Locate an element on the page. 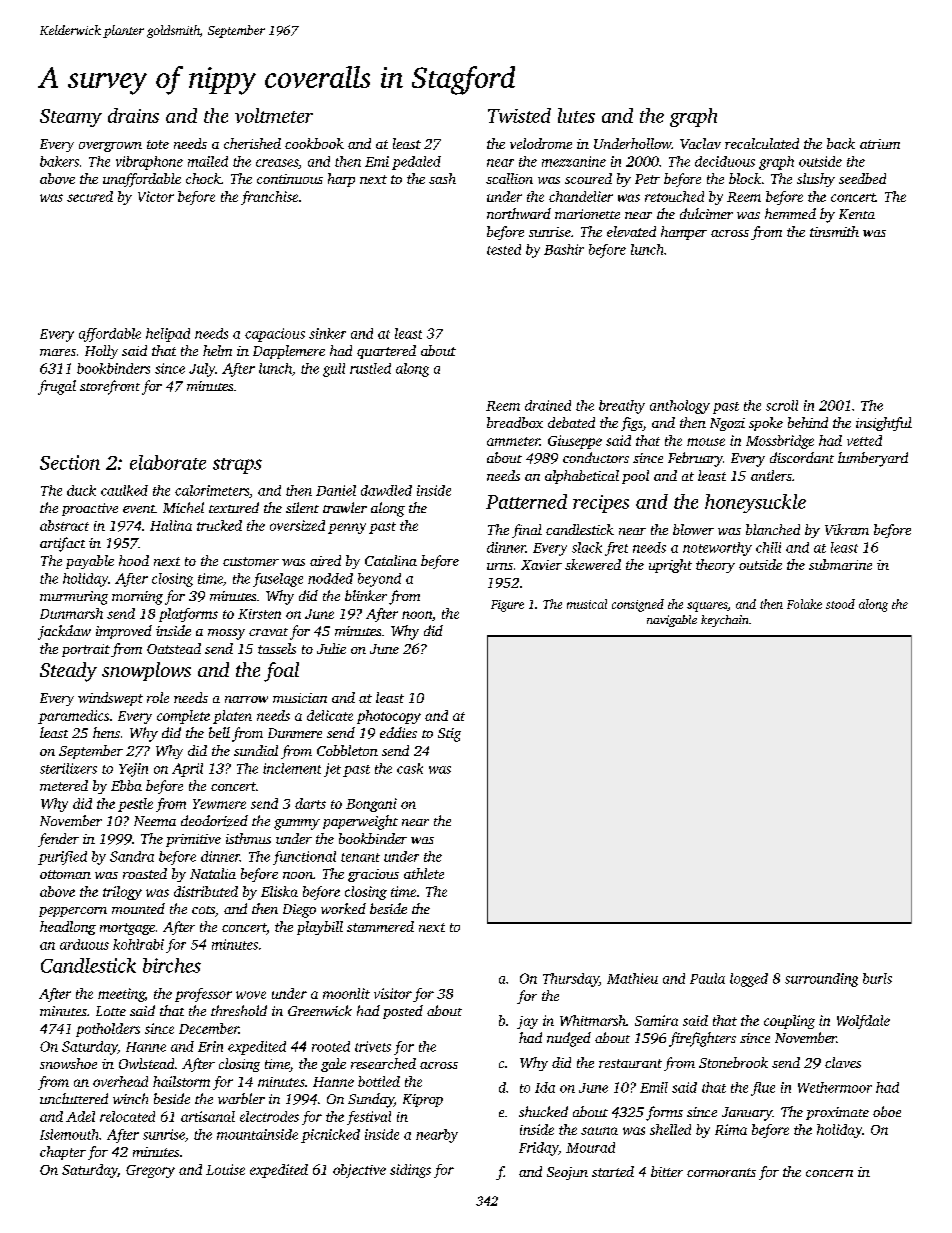 The image size is (952, 1233). voltmeter is located at coordinates (274, 115).
